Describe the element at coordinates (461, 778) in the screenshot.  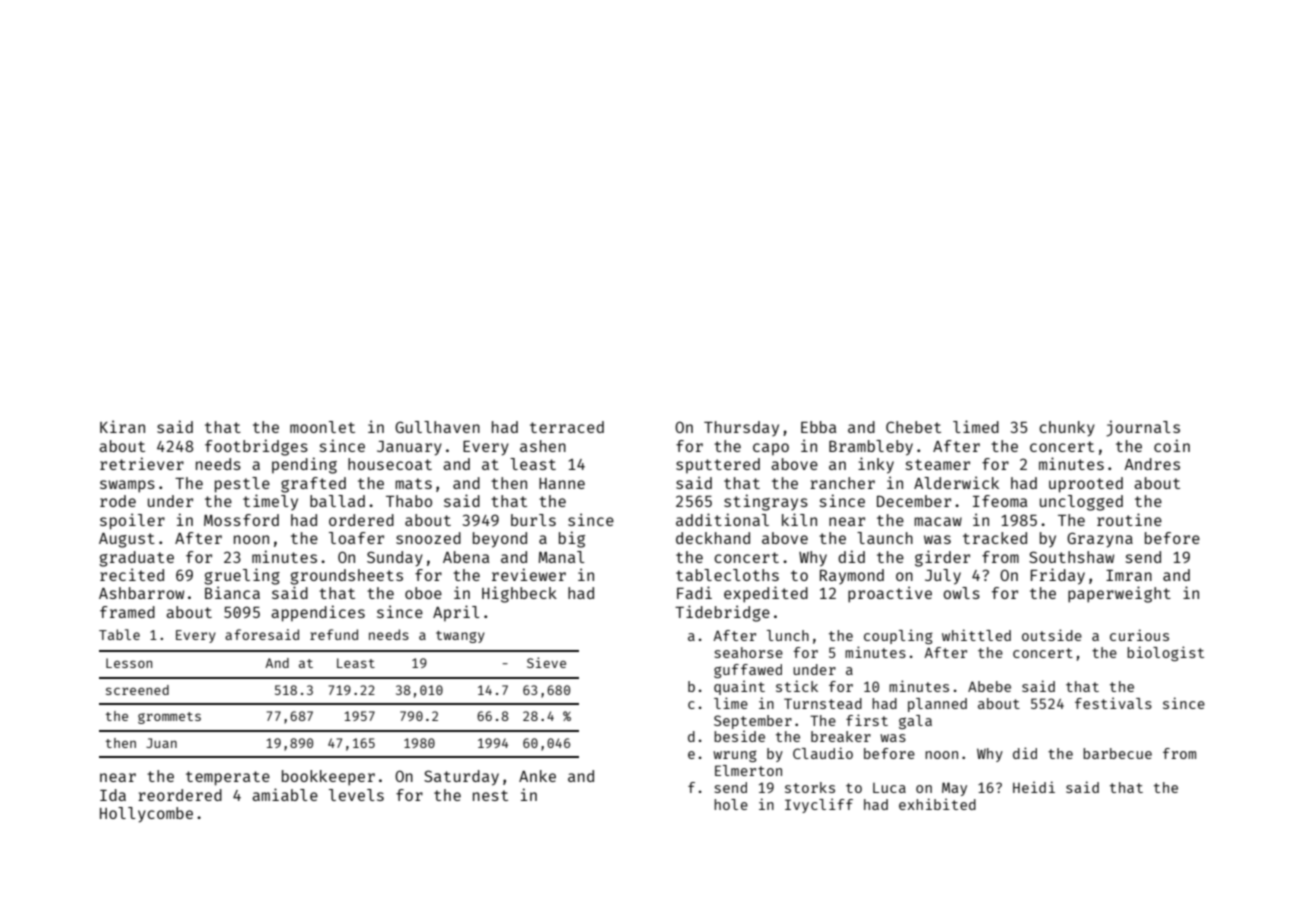
I see `Saturday` at that location.
